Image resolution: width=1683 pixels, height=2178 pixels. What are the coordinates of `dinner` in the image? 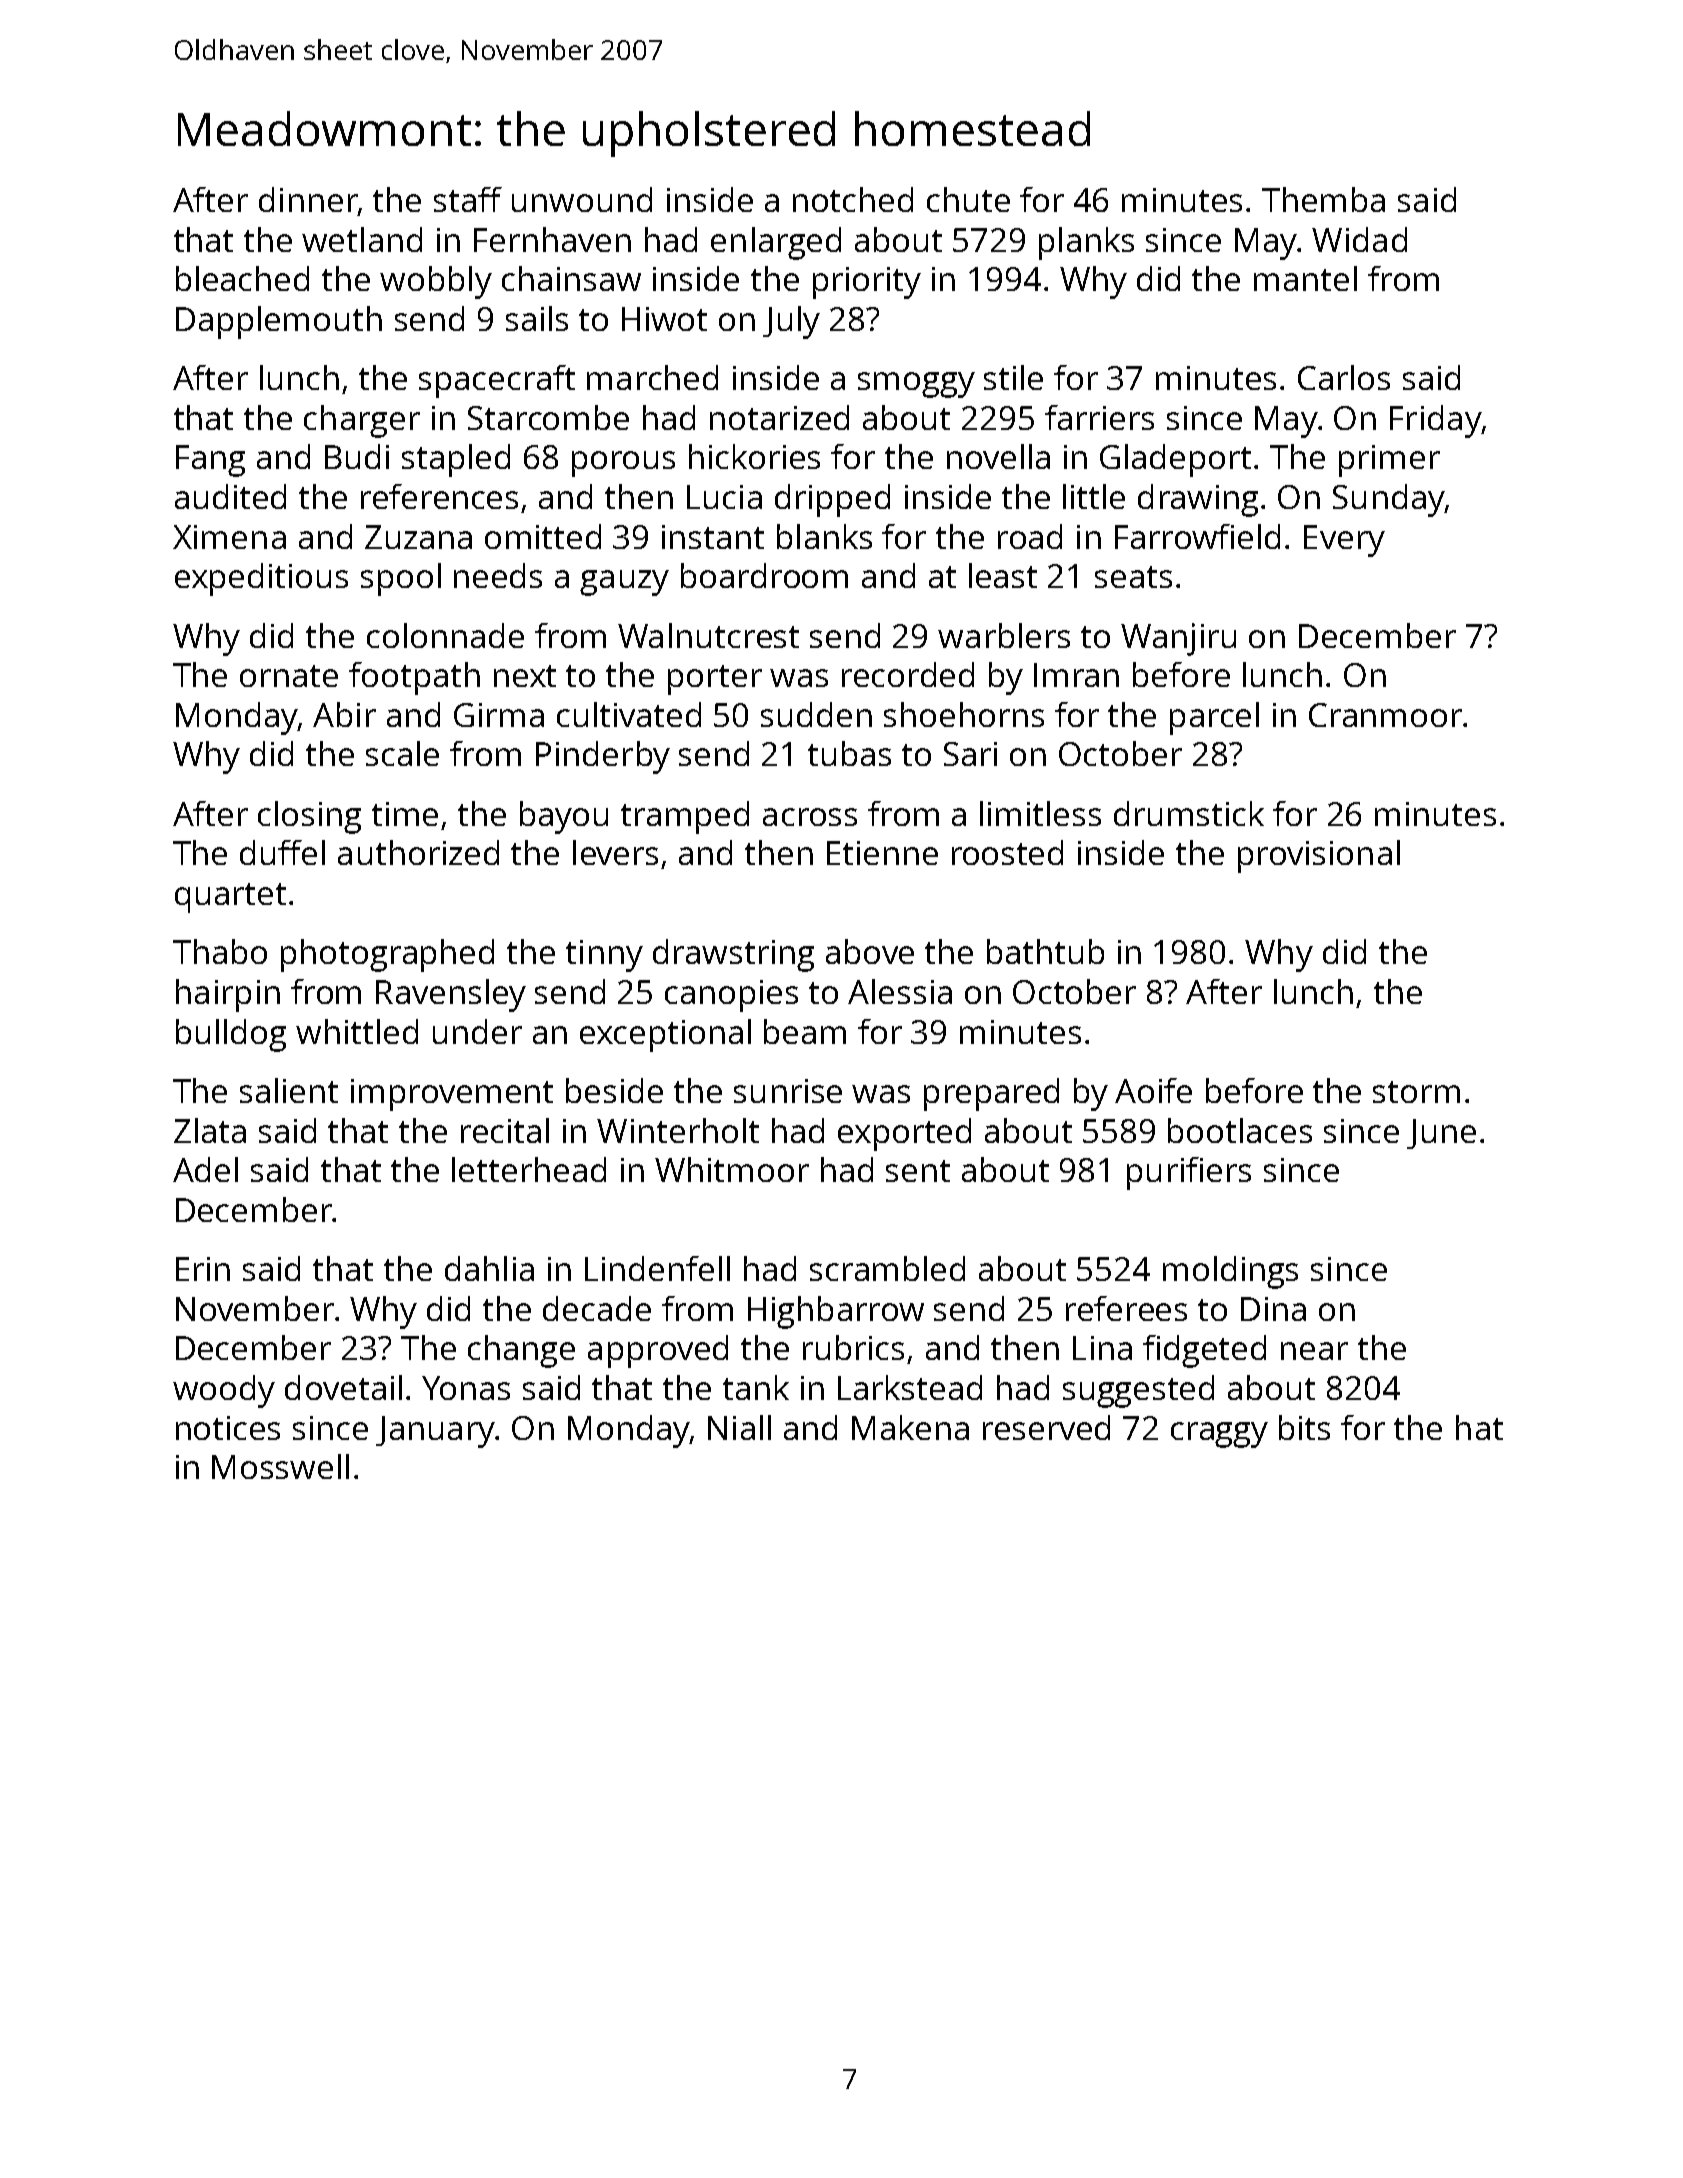 It's located at (308, 199).
